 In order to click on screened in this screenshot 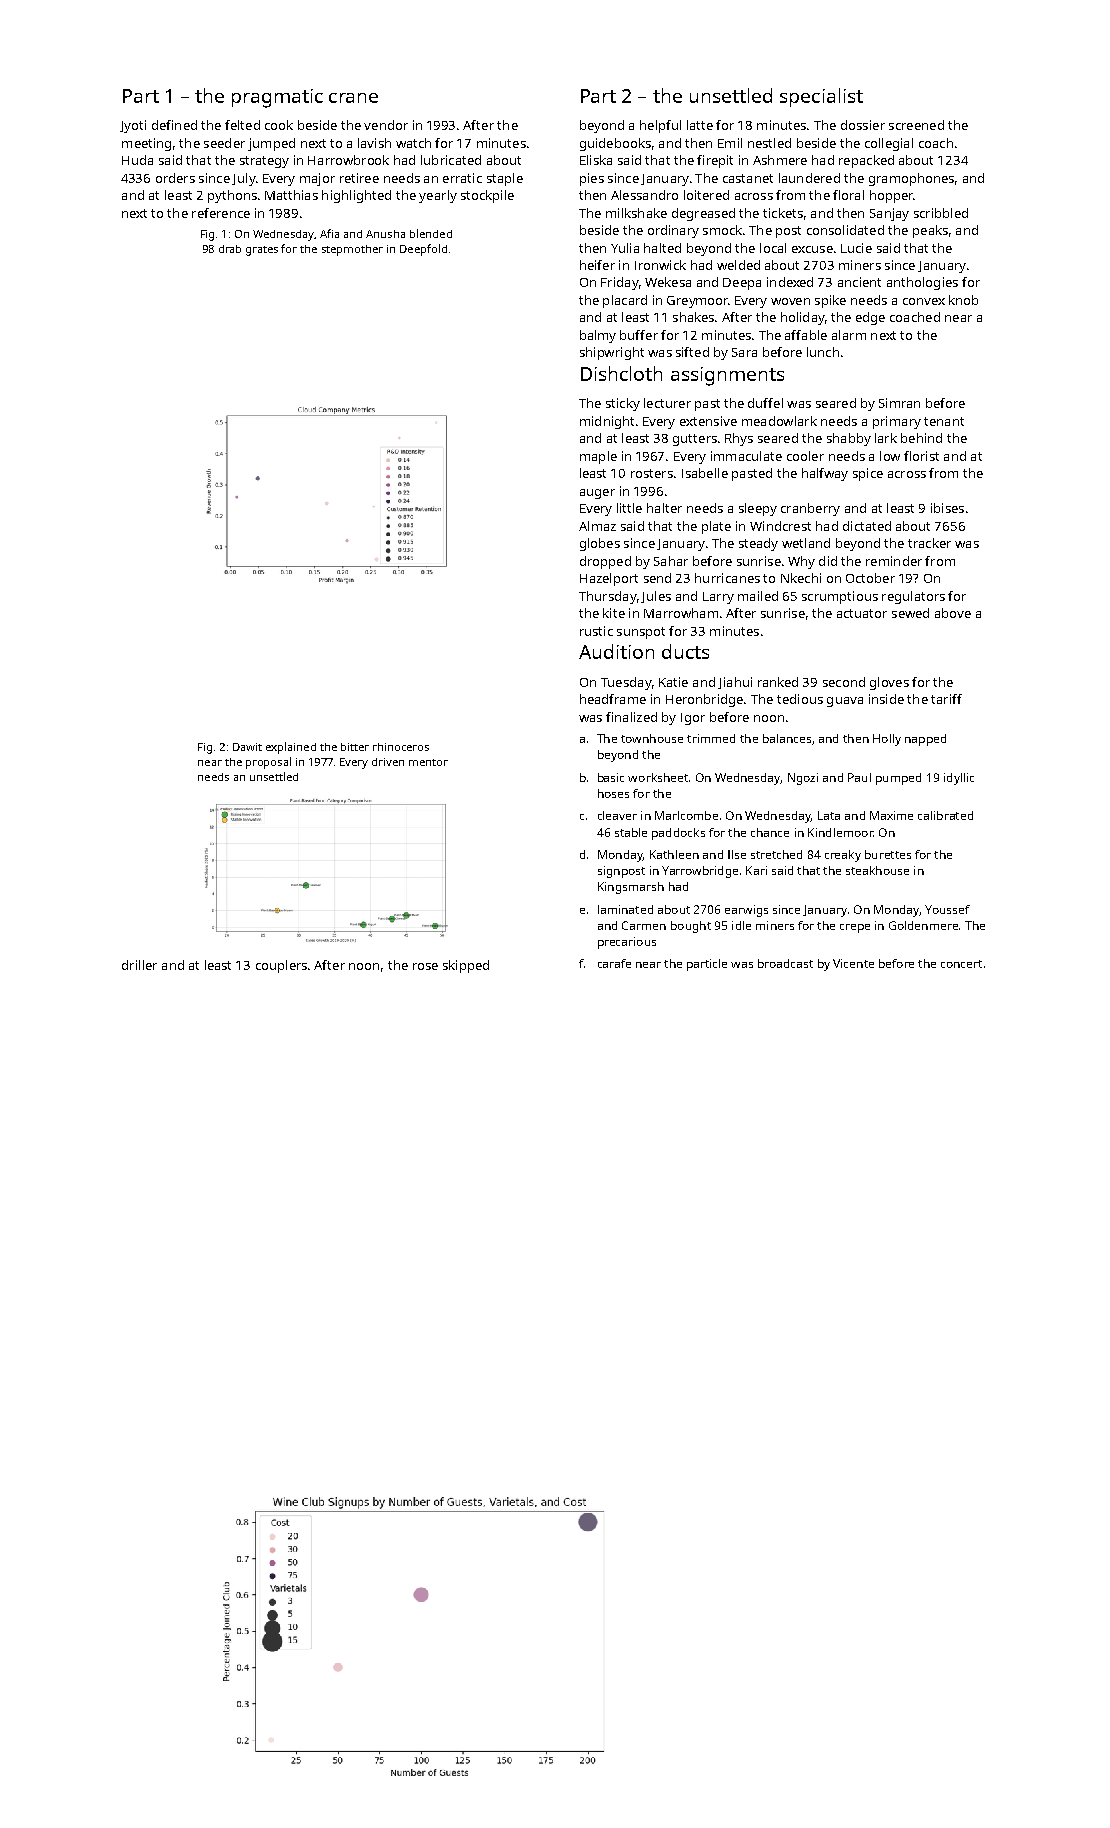, I will do `click(916, 125)`.
